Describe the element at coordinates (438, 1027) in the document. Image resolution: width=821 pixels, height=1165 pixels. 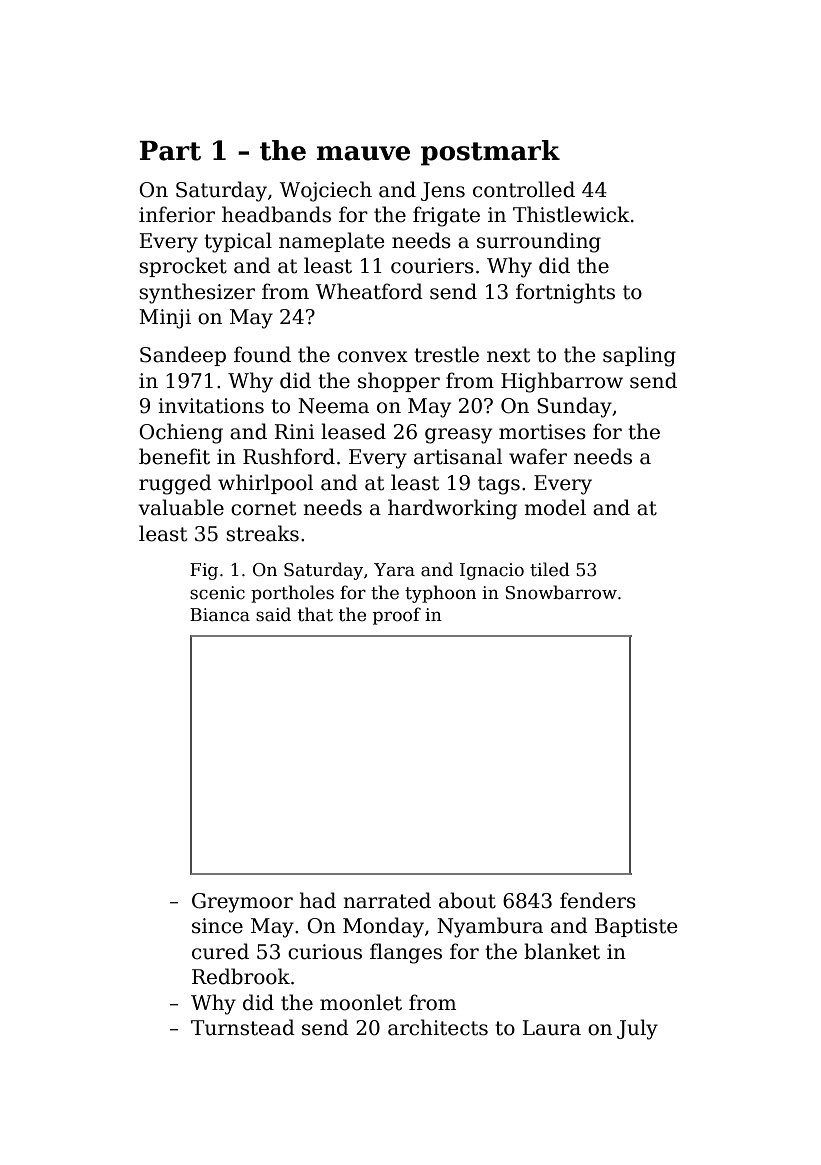
I see `architects` at that location.
